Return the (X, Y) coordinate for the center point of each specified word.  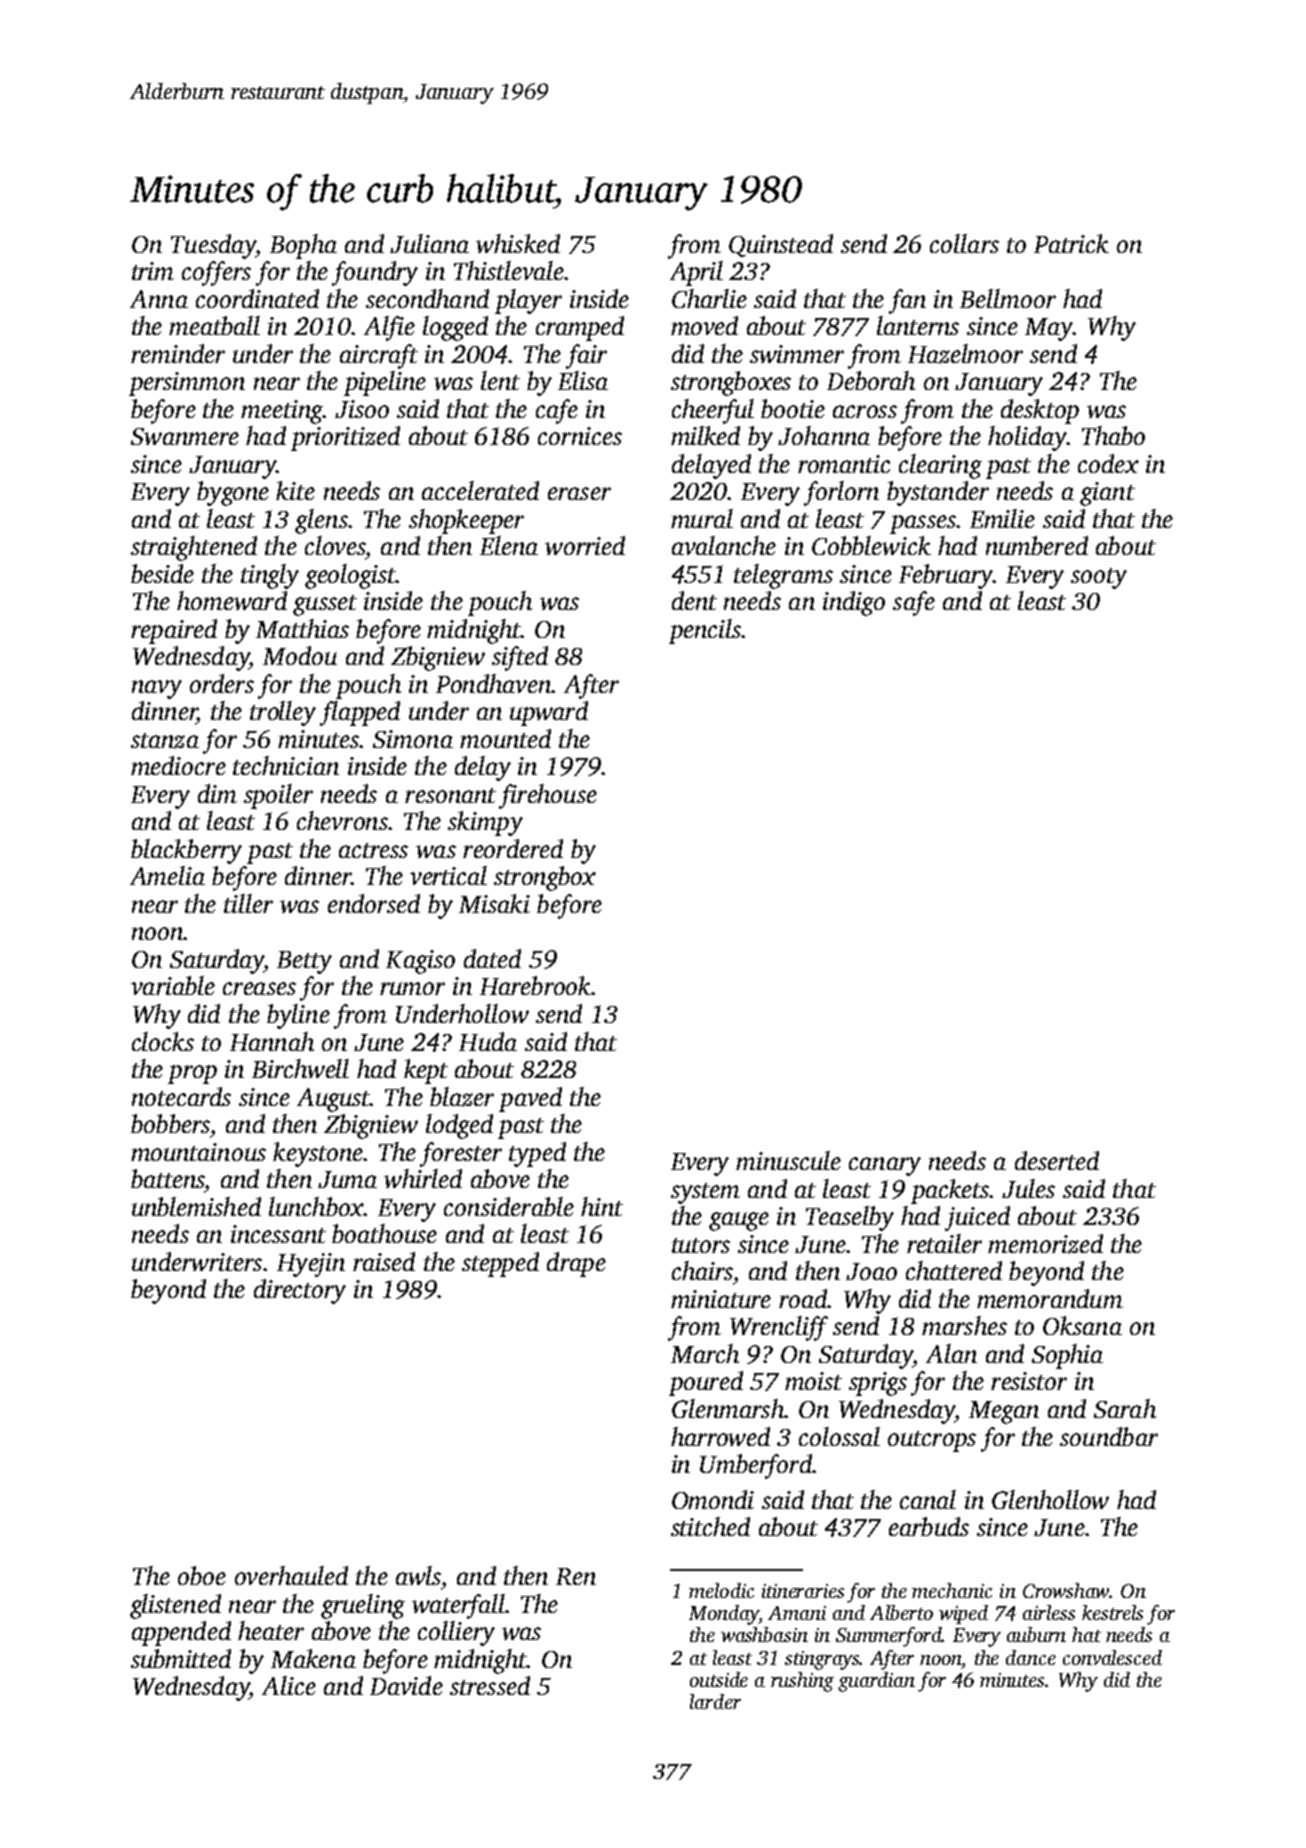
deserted (1057, 1160)
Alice (289, 1685)
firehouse (548, 796)
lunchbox (316, 1206)
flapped (360, 713)
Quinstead (781, 245)
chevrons (342, 820)
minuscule (788, 1160)
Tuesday (213, 246)
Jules (1028, 1188)
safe (914, 603)
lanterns (918, 325)
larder (715, 1701)
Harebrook (535, 985)
